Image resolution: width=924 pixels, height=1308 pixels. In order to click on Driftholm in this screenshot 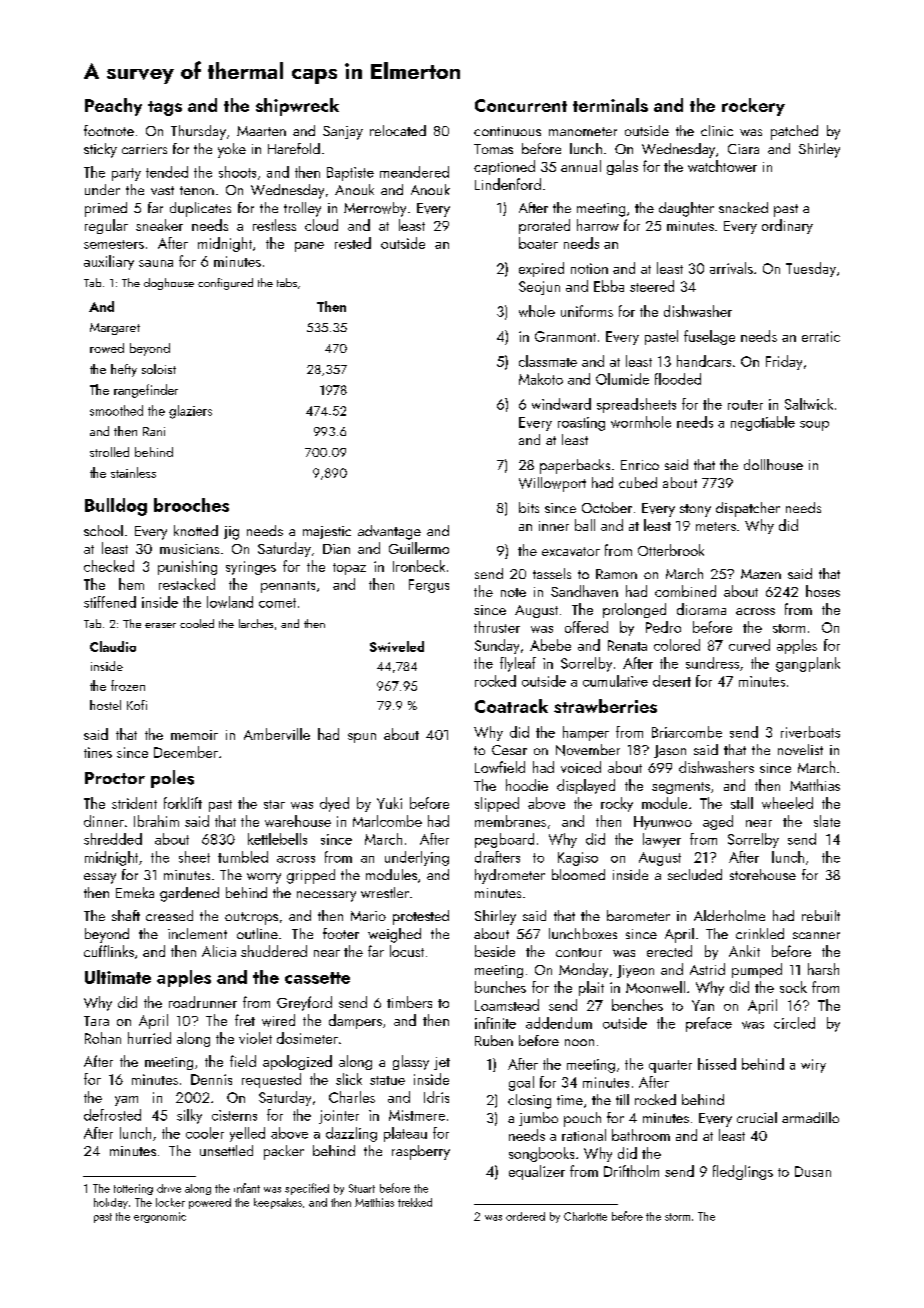, I will do `click(631, 1171)`.
